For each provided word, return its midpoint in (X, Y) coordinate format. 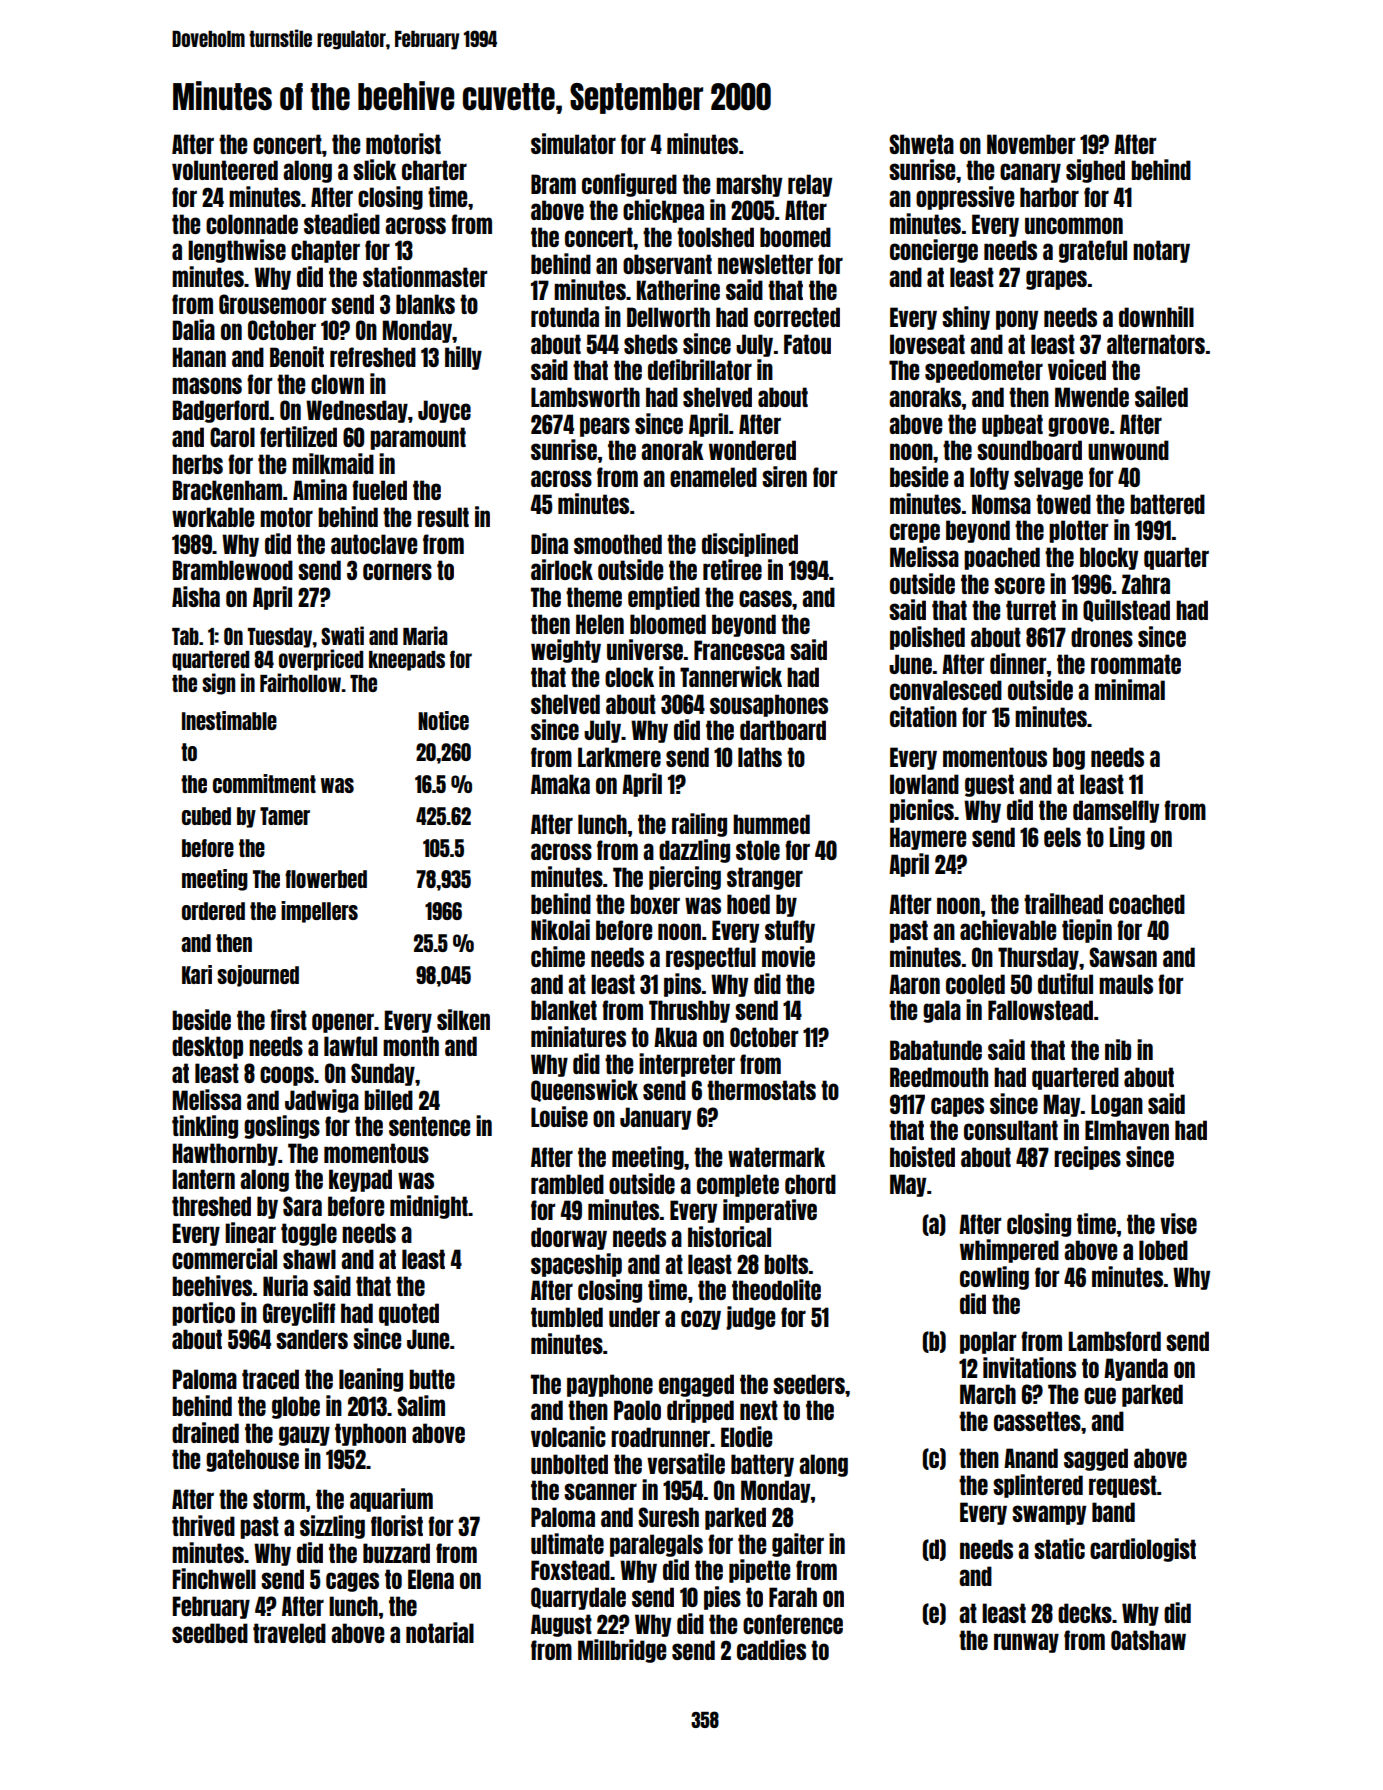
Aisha (196, 596)
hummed (771, 824)
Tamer (285, 816)
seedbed (210, 1633)
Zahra (1146, 584)
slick (375, 169)
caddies (771, 1649)
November (1031, 144)
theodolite (776, 1289)
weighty (566, 651)
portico (203, 1314)
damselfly (1116, 811)
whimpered (1009, 1251)
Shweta (921, 144)
